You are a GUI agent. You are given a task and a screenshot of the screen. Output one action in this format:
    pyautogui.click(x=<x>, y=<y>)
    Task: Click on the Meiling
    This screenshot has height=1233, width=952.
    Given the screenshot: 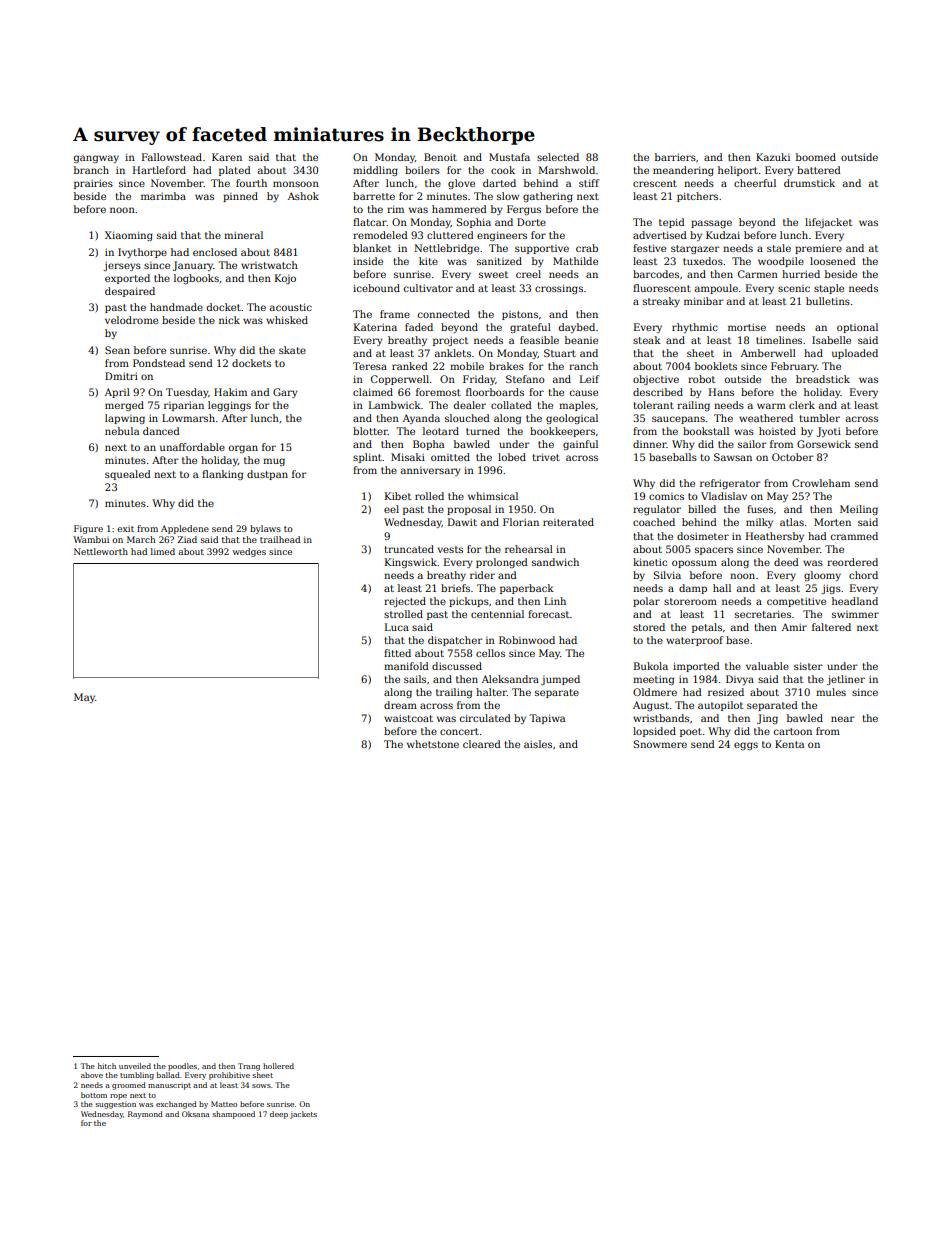 What is the action you would take?
    pyautogui.click(x=859, y=510)
